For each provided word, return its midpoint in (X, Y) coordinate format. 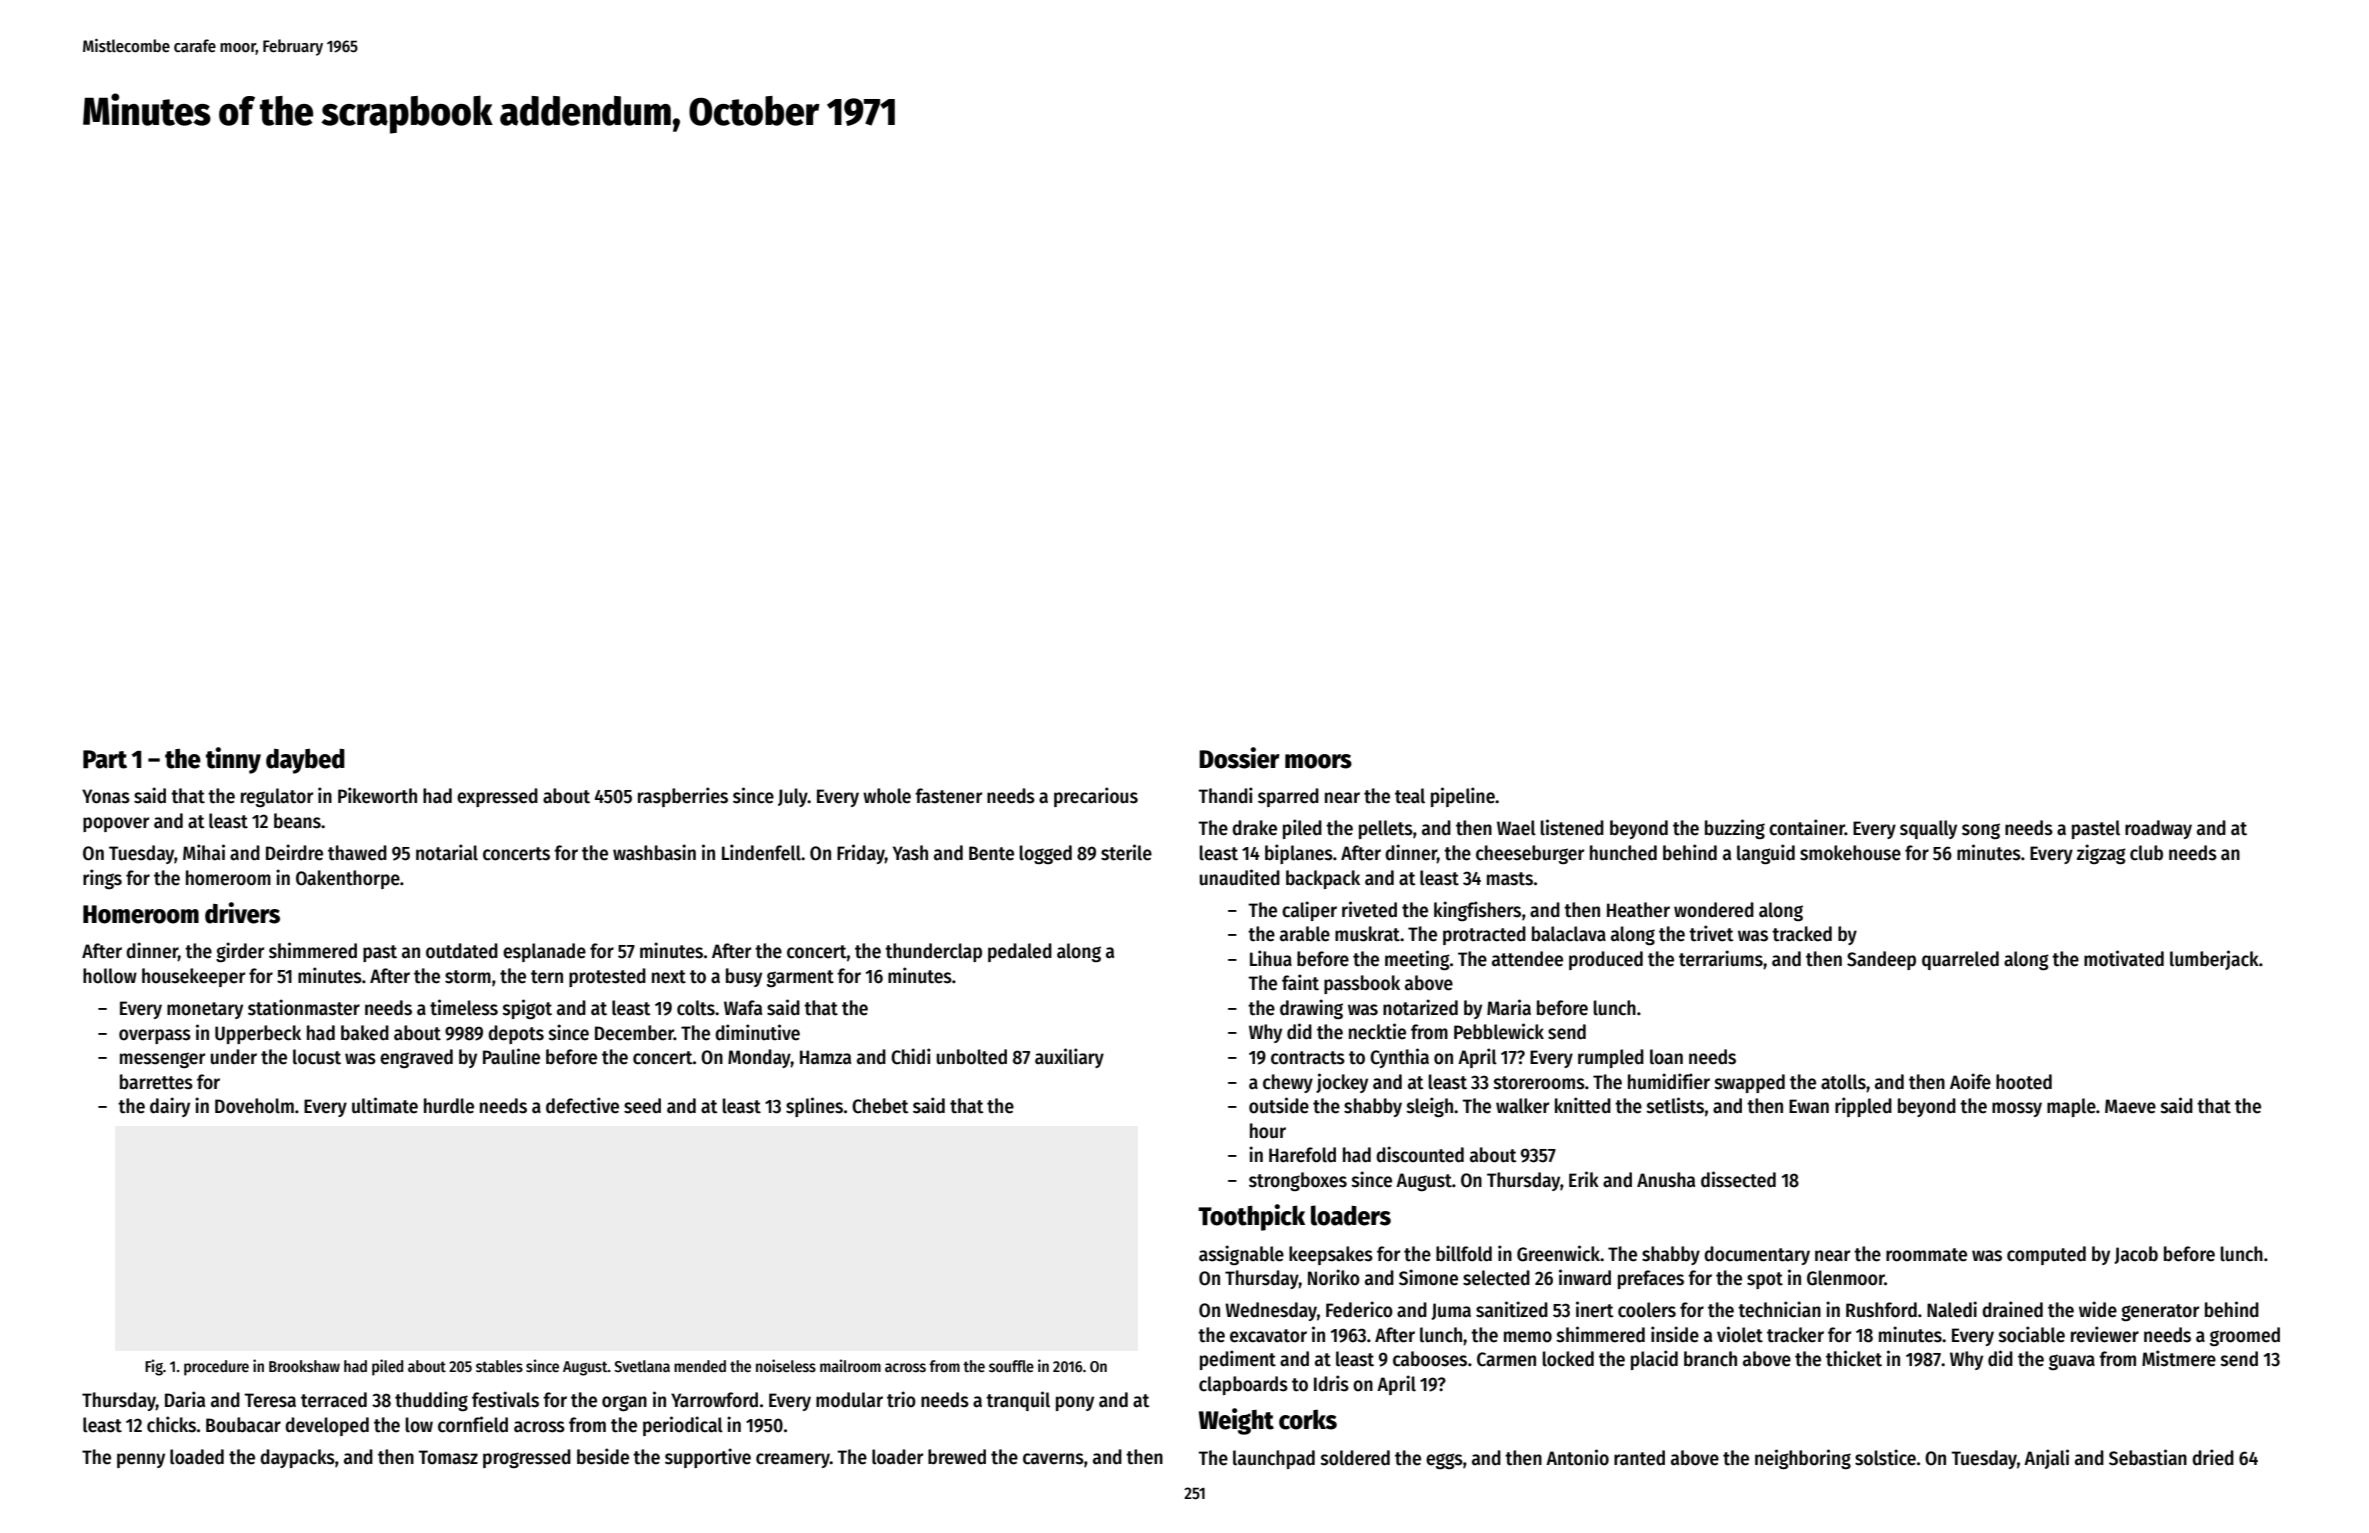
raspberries (683, 797)
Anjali (2046, 1459)
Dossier (1239, 758)
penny (141, 1460)
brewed (957, 1457)
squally (1928, 829)
